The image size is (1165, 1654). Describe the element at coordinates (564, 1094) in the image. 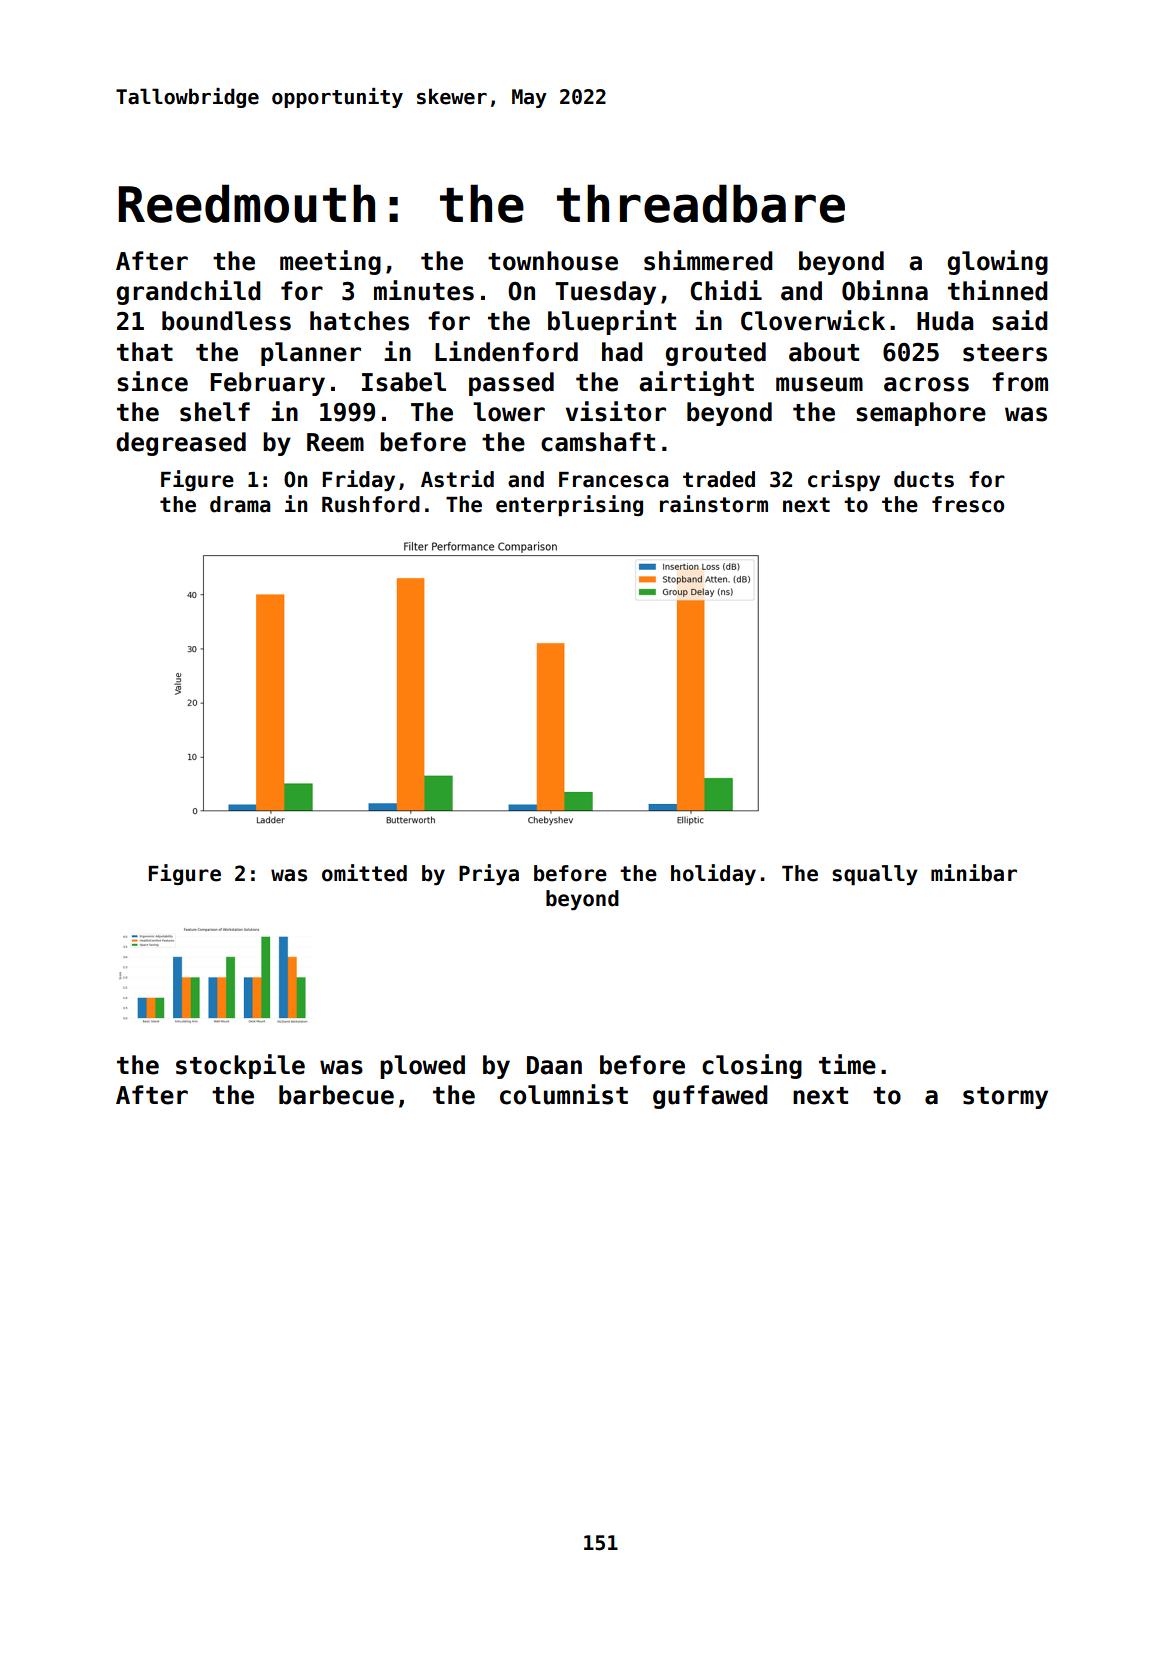

I see `columnist` at that location.
